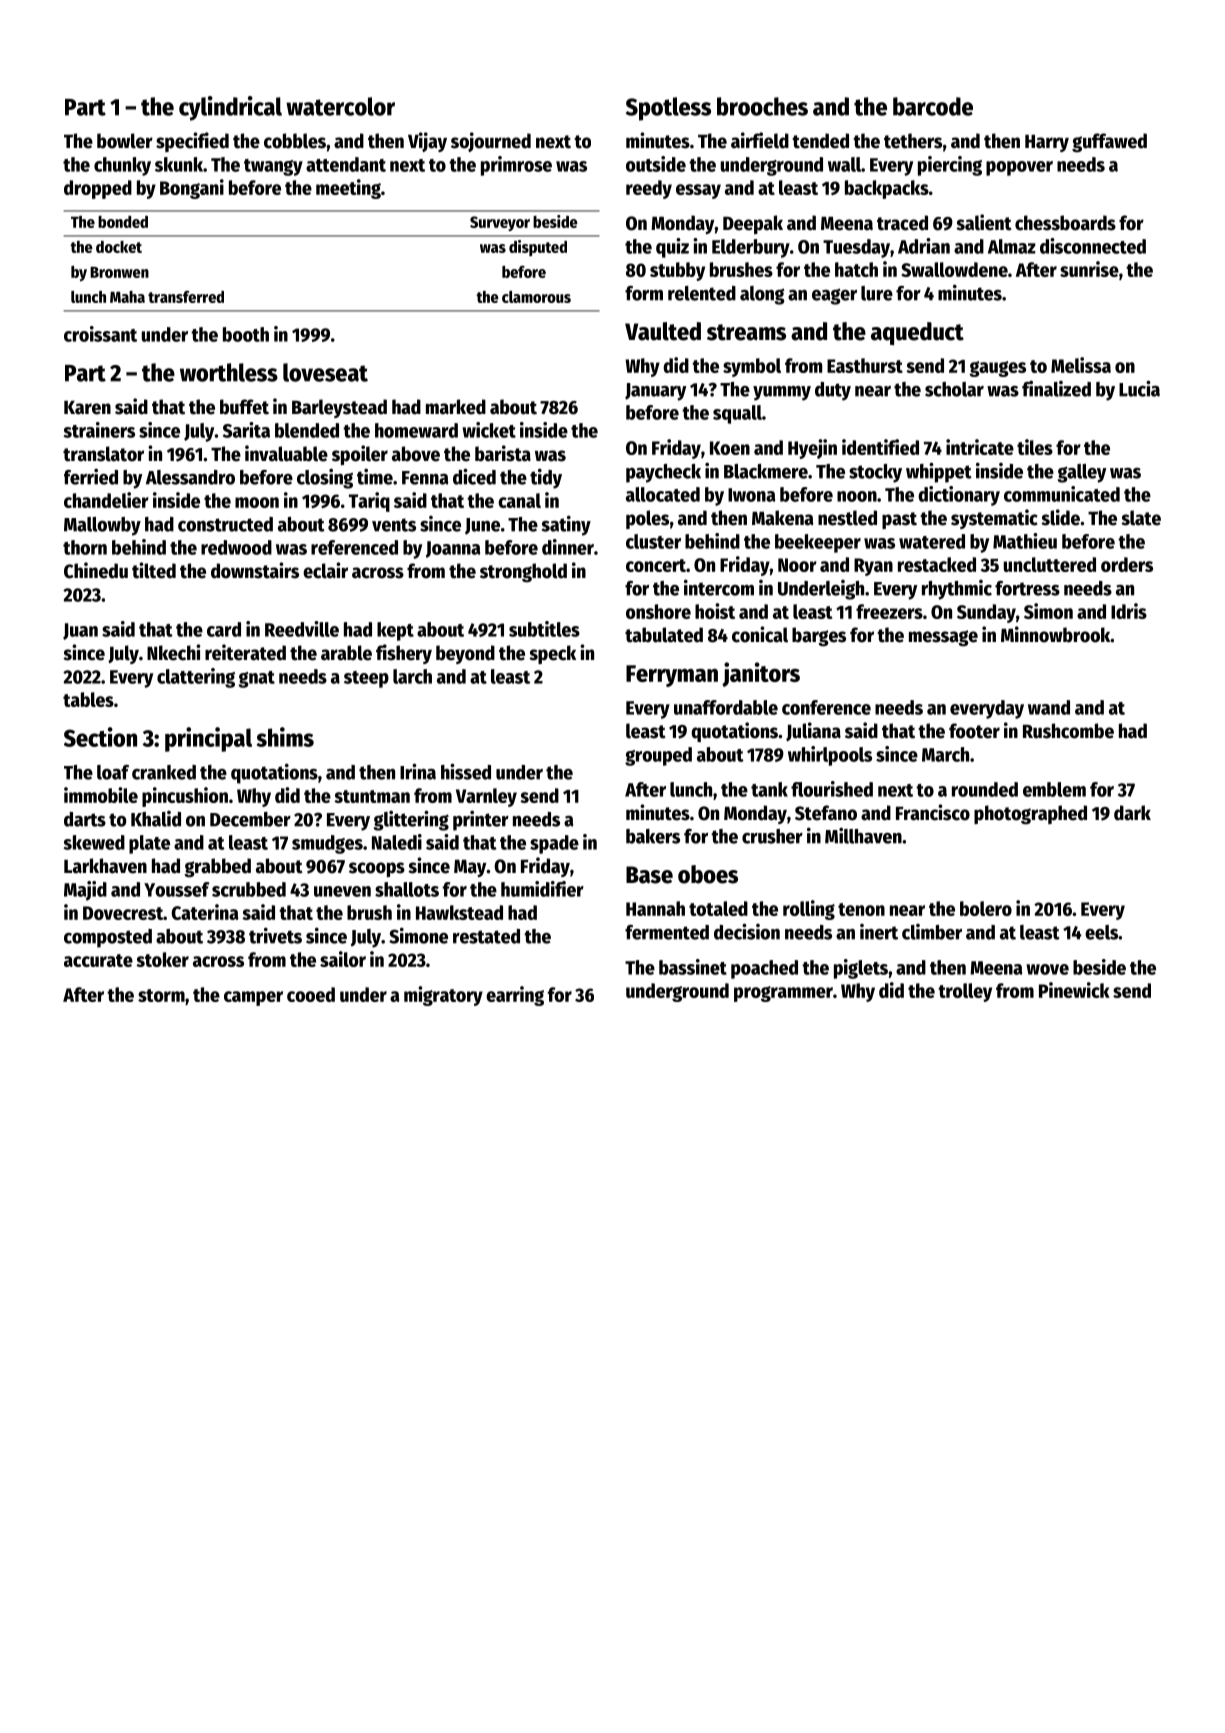 This document has height=1733, width=1225. Describe the element at coordinates (412, 676) in the document. I see `larch` at that location.
